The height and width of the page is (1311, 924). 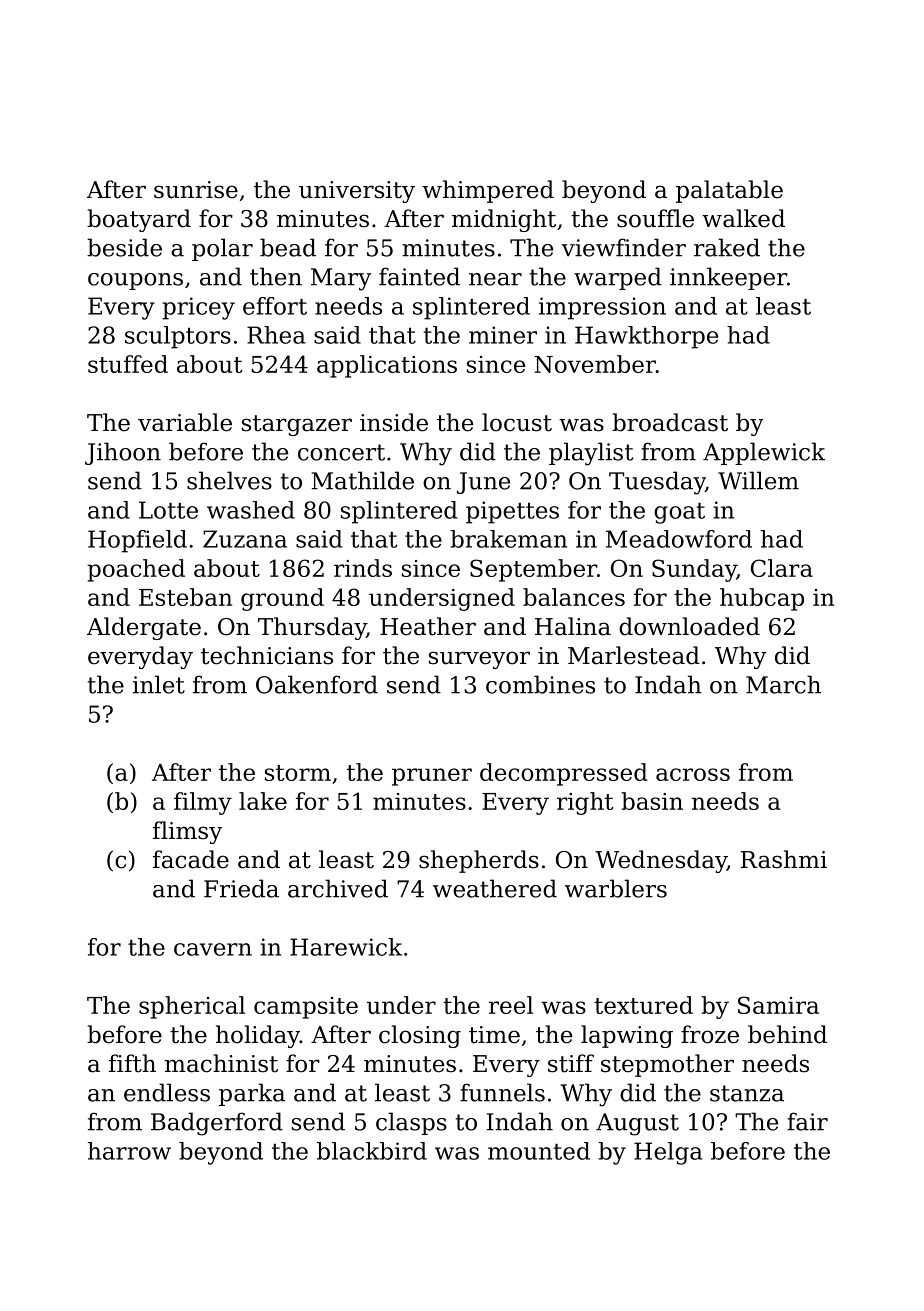 What do you see at coordinates (196, 190) in the page?
I see `sunrise` at bounding box center [196, 190].
